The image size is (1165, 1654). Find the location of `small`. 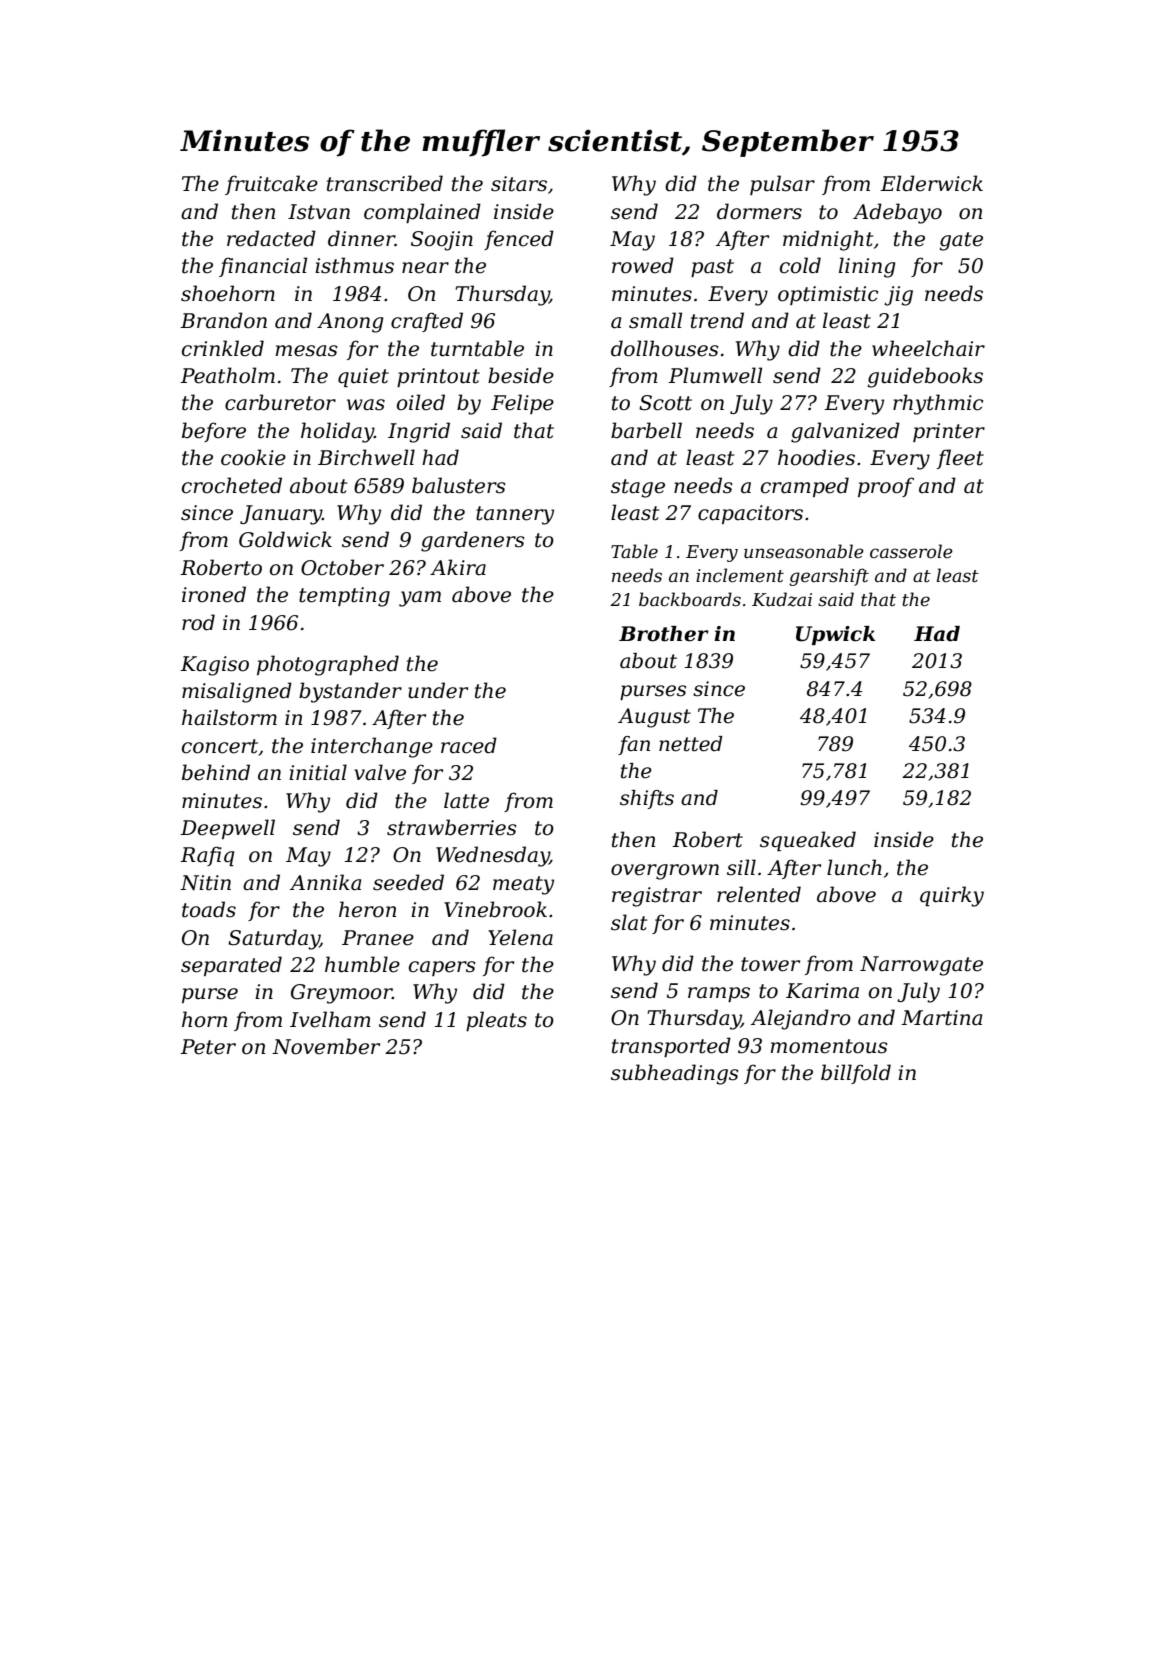

small is located at coordinates (655, 320).
